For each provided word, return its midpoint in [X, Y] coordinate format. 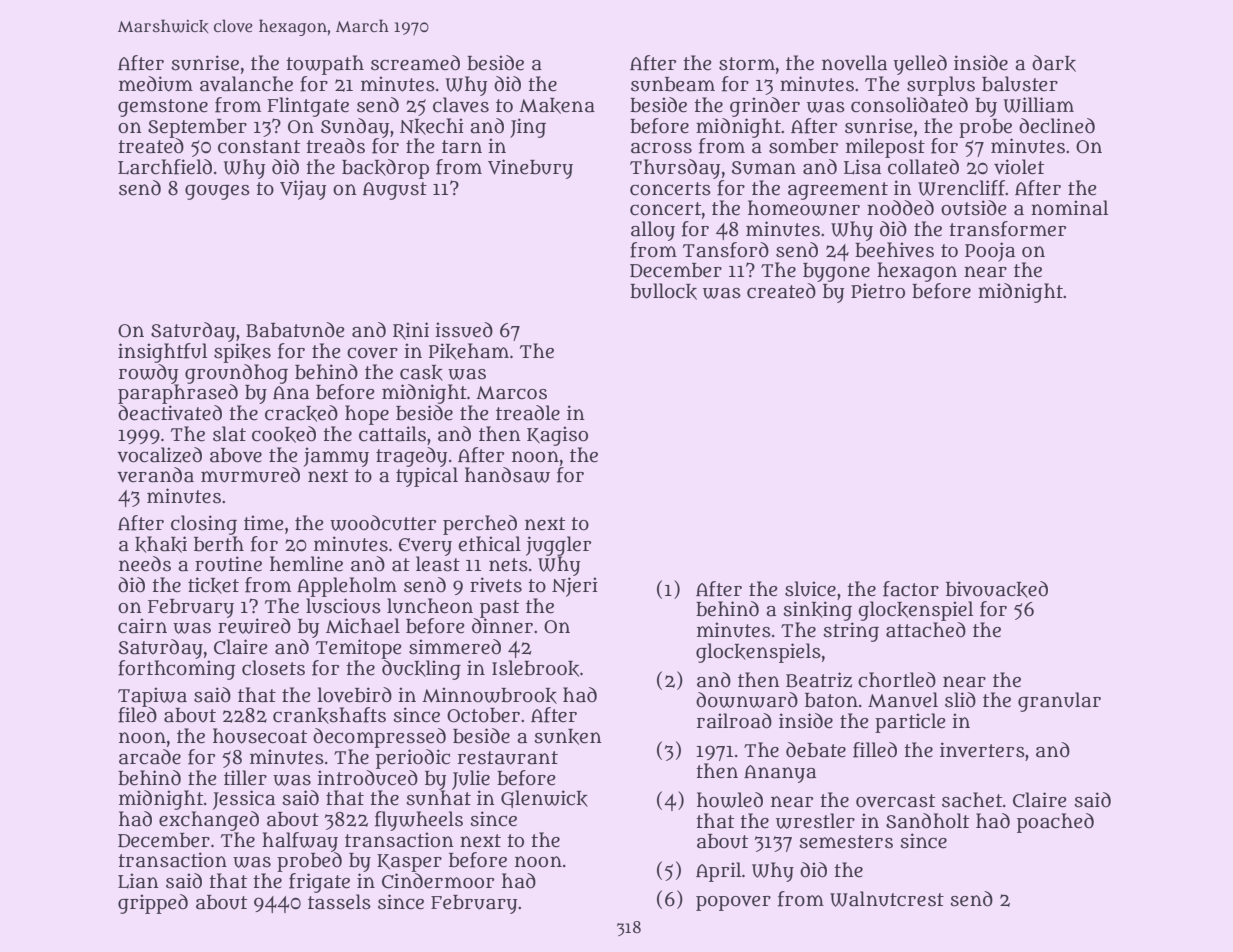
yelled [920, 65]
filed [137, 715]
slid [960, 700]
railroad [734, 721]
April [719, 872]
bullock [663, 291]
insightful [162, 353]
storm [747, 64]
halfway [300, 842]
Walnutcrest [887, 899]
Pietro [878, 291]
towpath [325, 65]
